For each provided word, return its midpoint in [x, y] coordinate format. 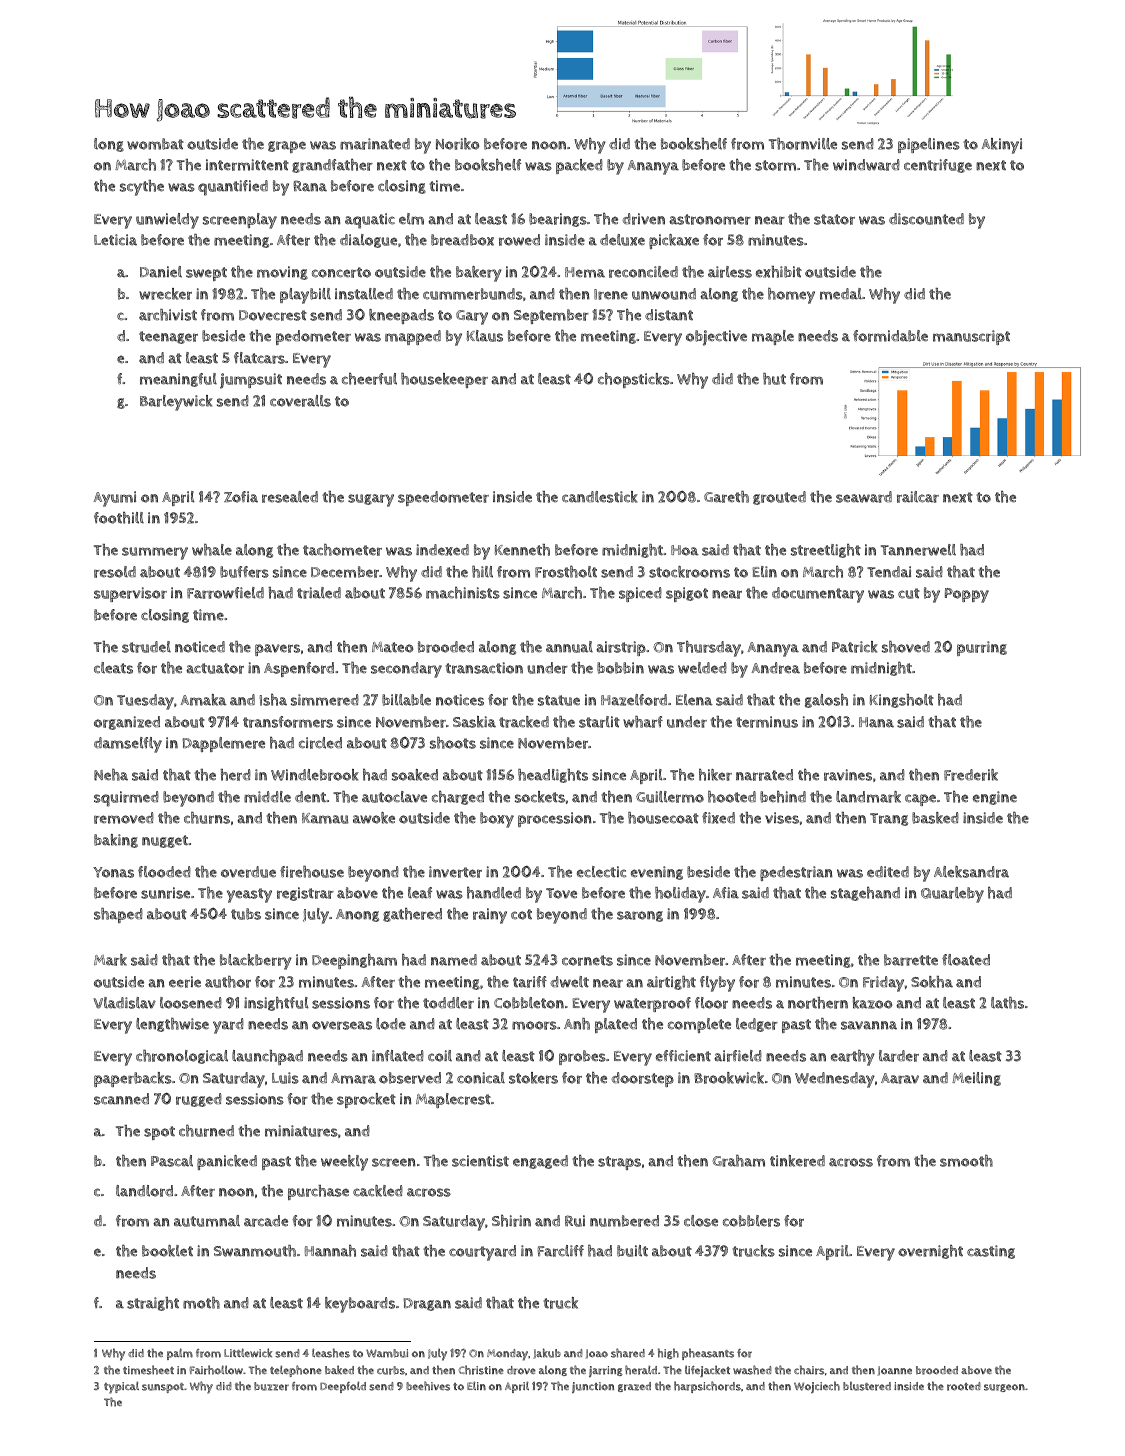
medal [841, 294]
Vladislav [124, 1003]
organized [127, 723]
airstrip [621, 648]
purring [982, 648]
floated [966, 960]
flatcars [259, 358]
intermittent [247, 165]
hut [774, 379]
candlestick [600, 497]
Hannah [330, 1251]
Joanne [895, 1371]
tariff [530, 982]
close [701, 1221]
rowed [519, 240]
